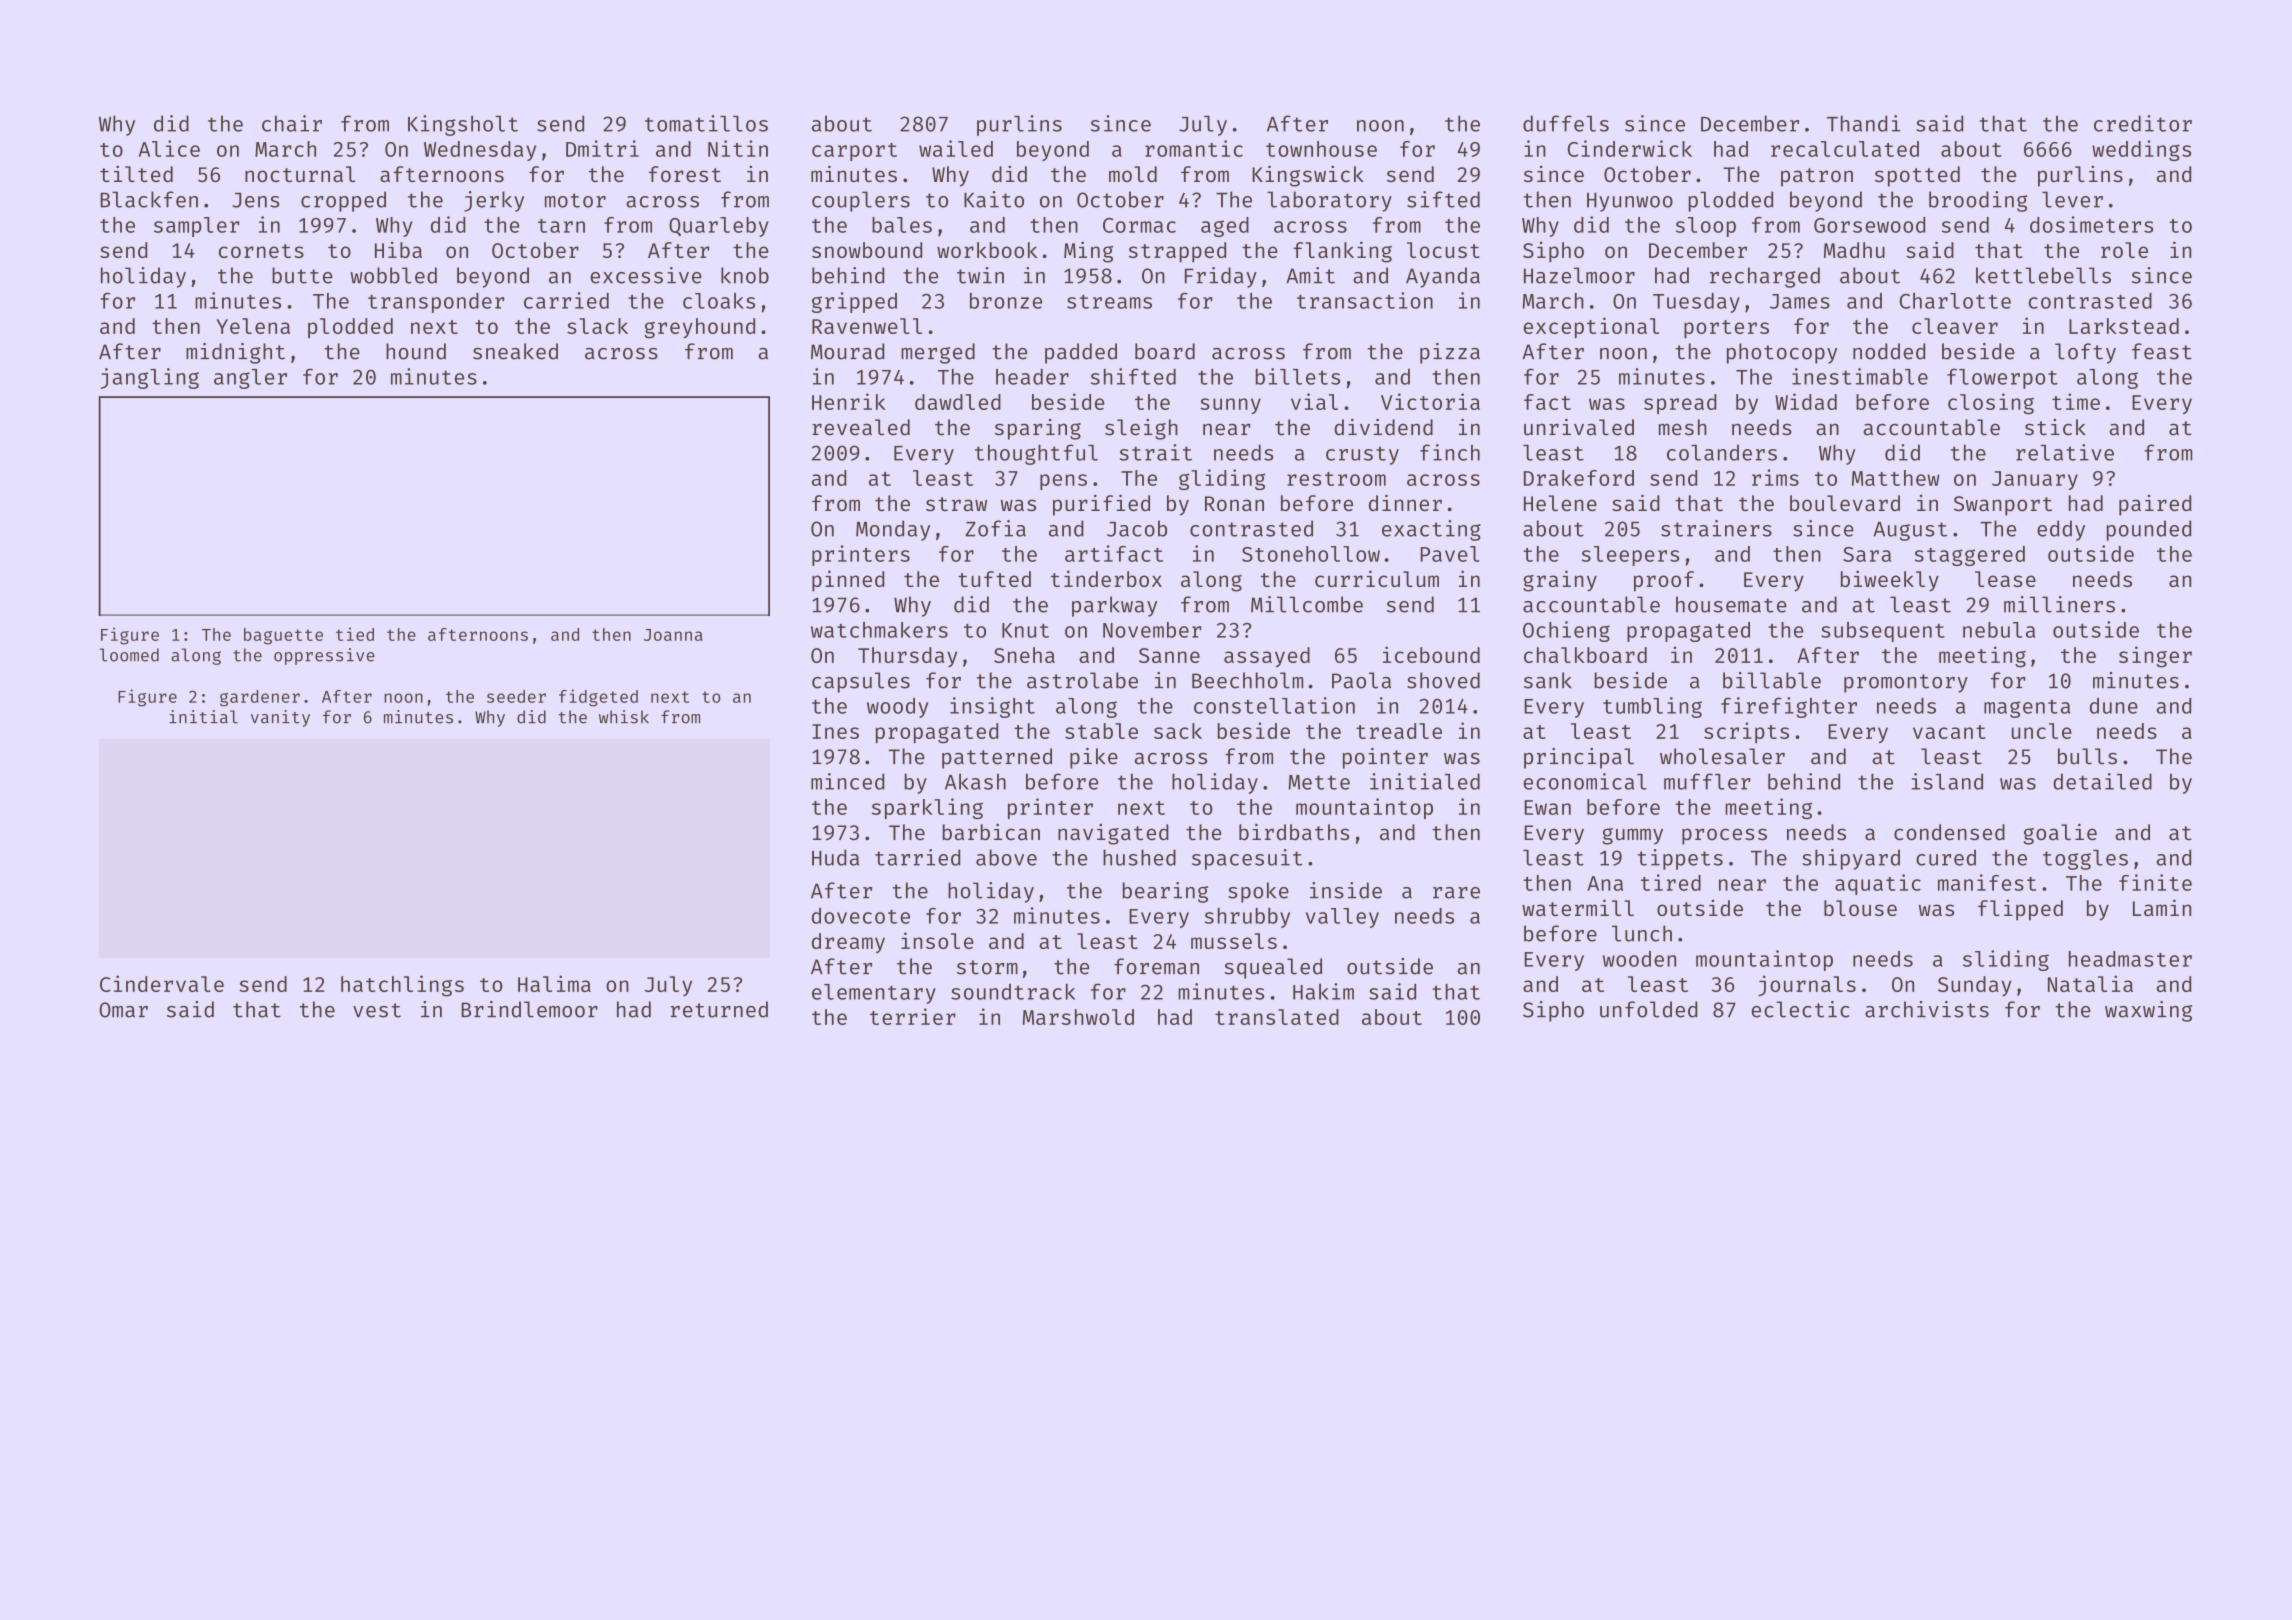  Describe the element at coordinates (1078, 1017) in the document. I see `Marshwold` at that location.
